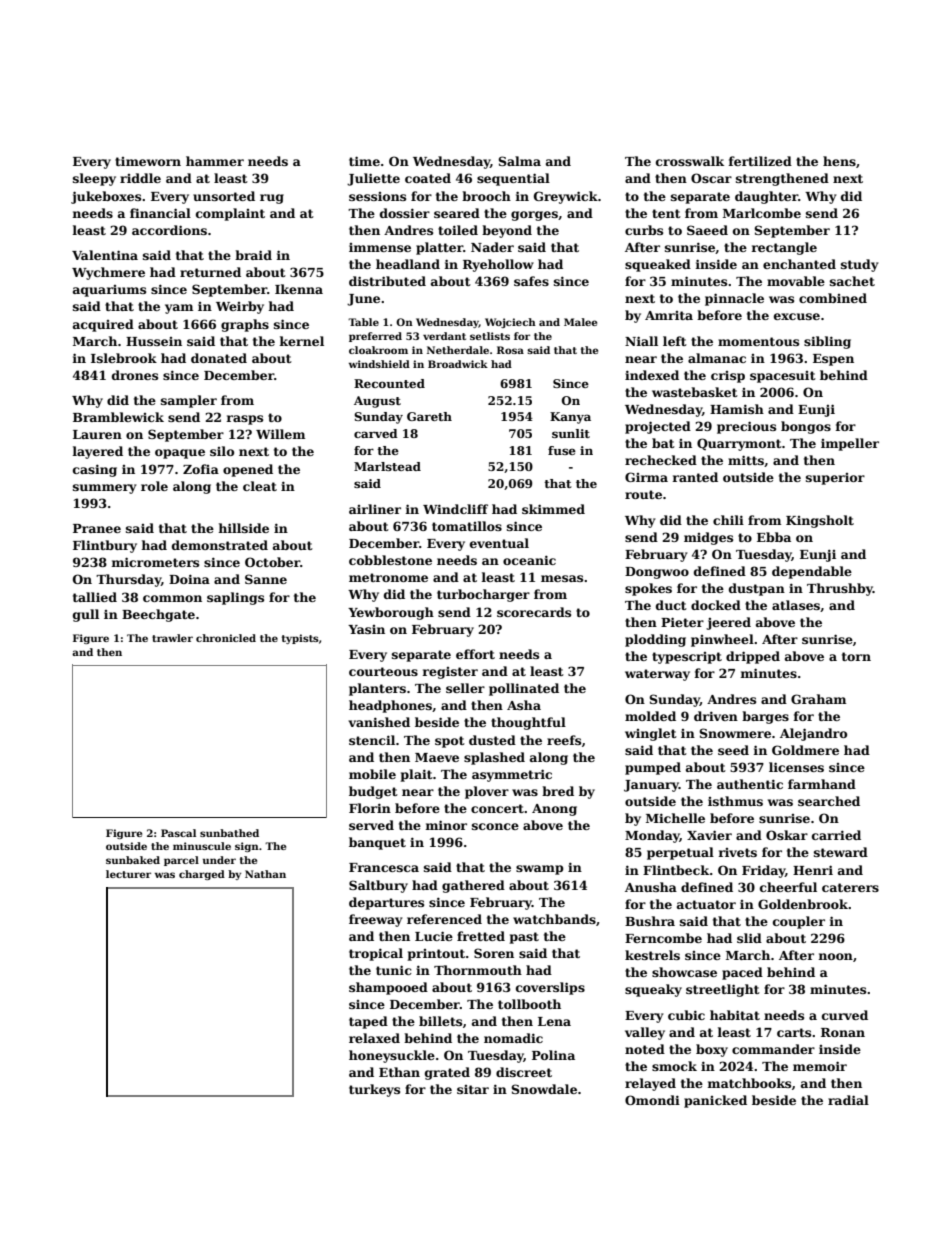 The width and height of the screenshot is (952, 1233). I want to click on jukeboxes, so click(106, 197).
